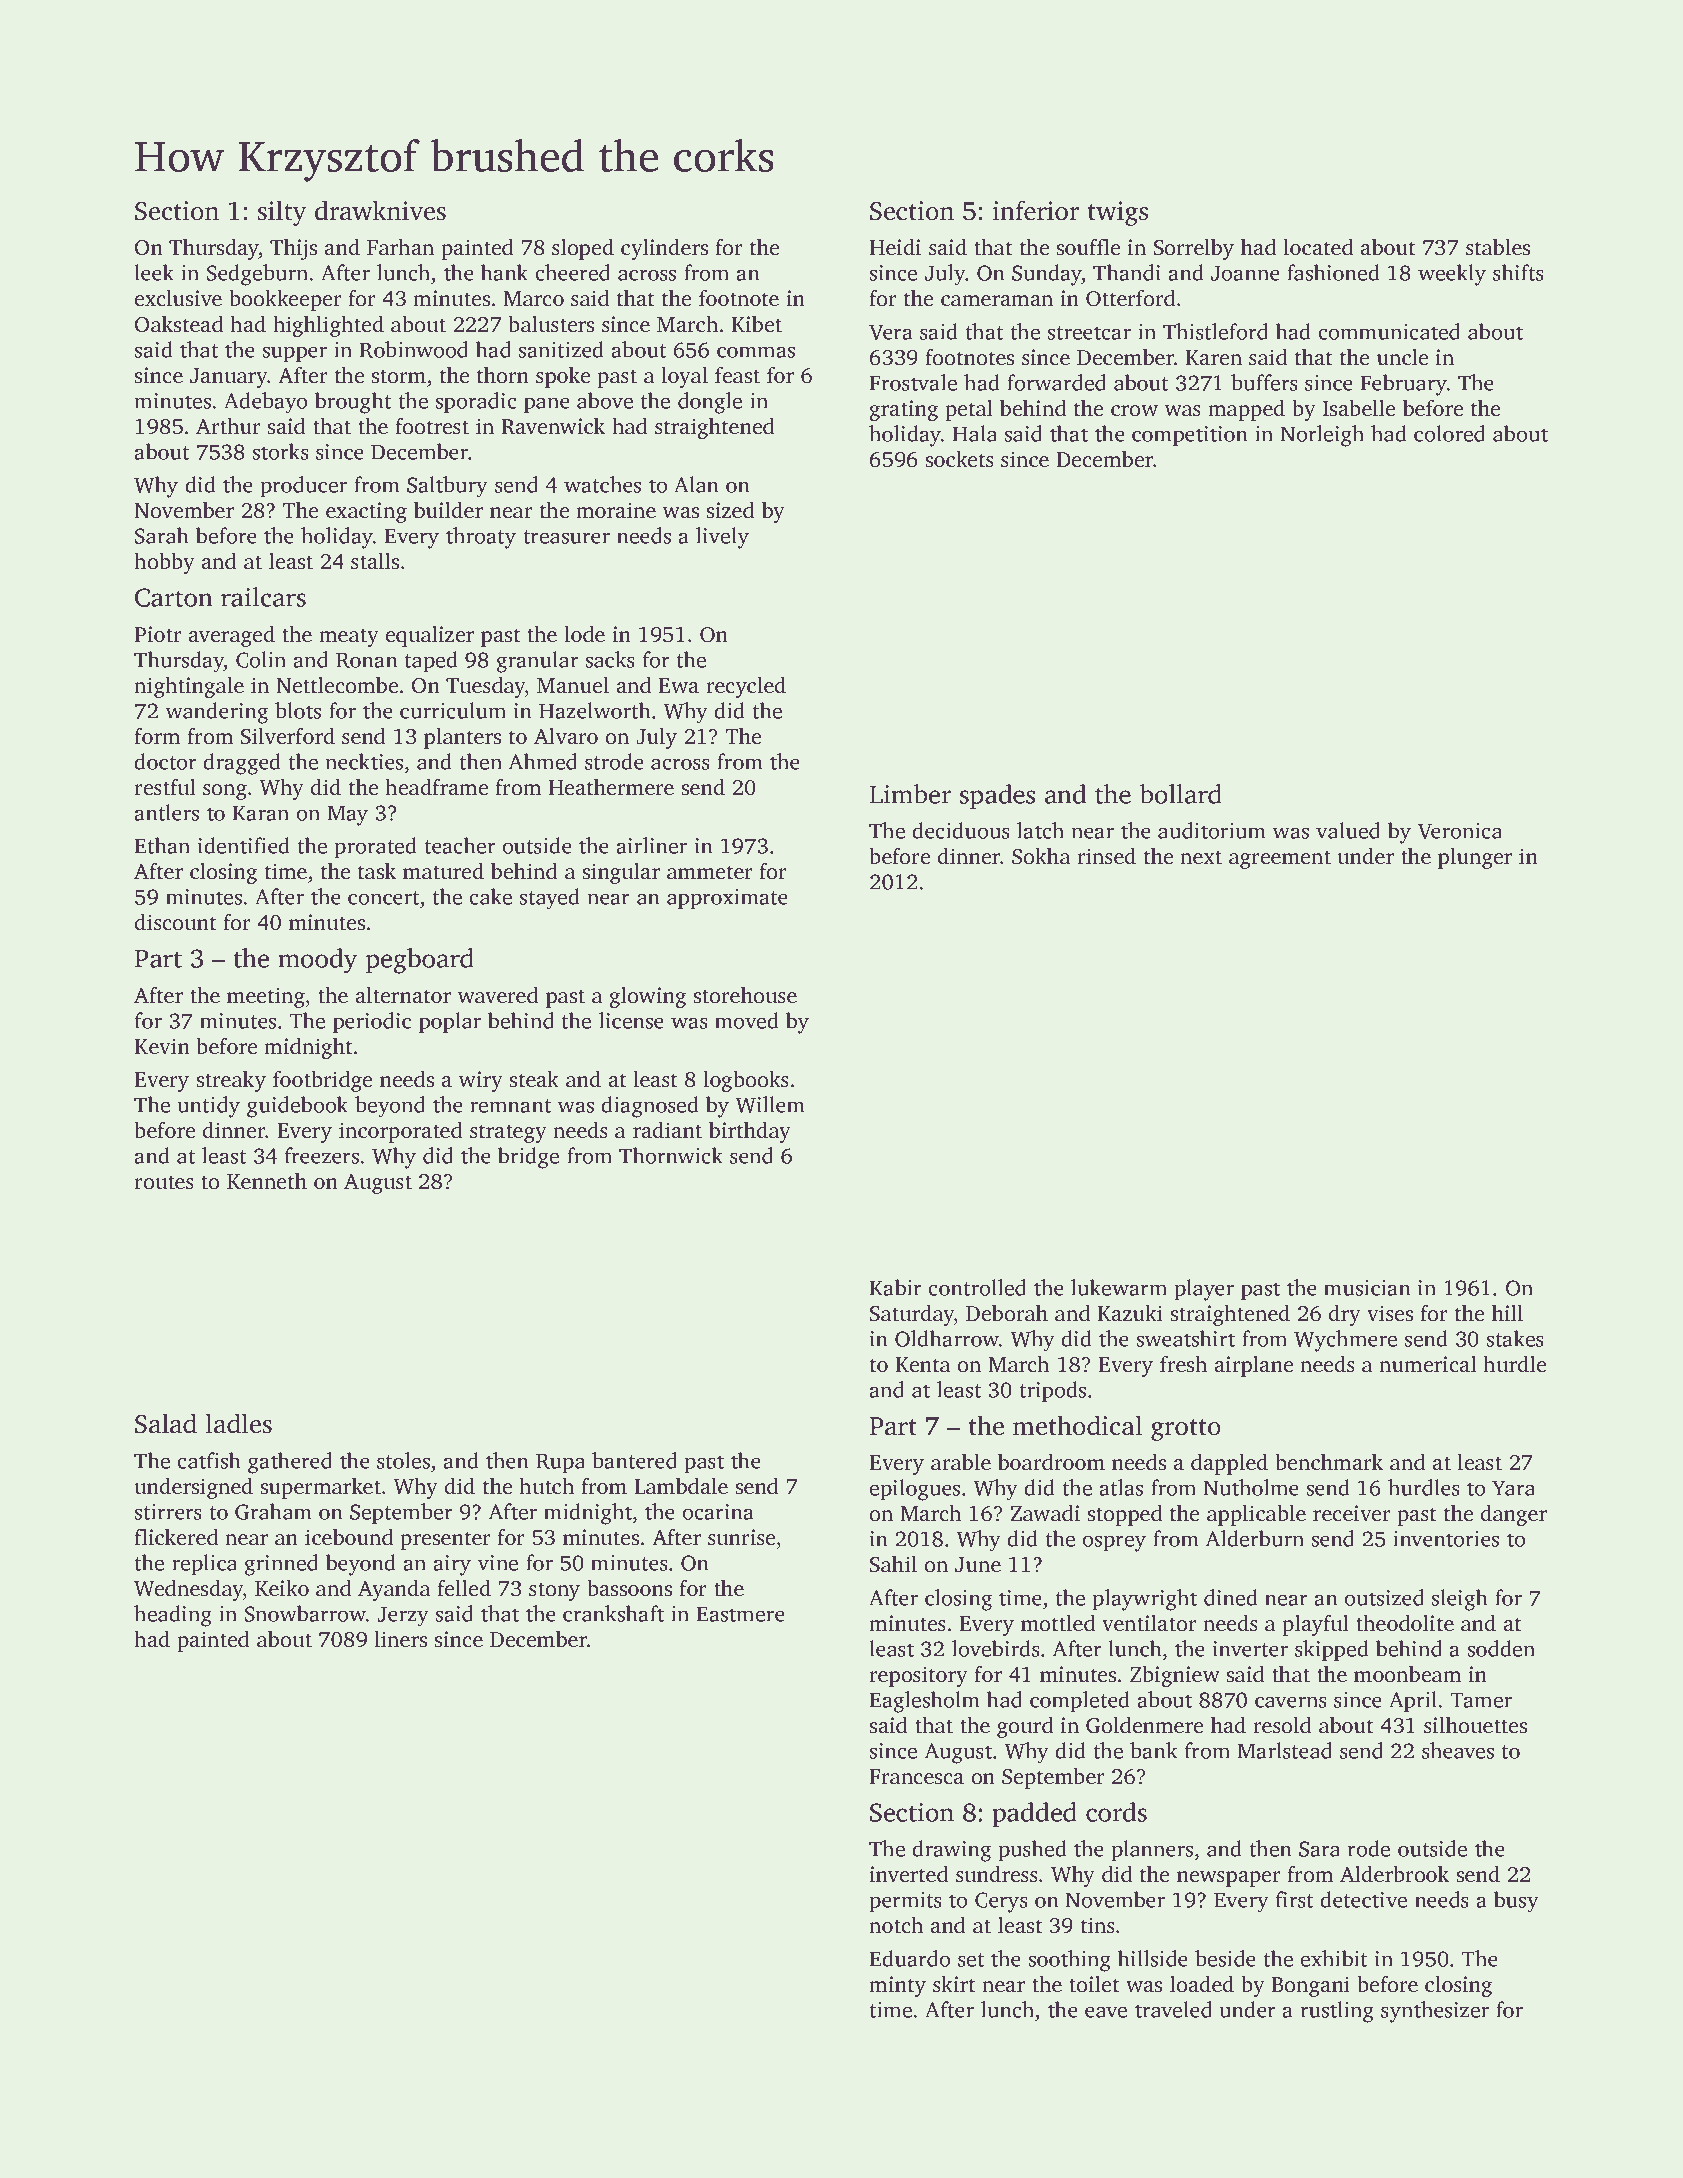  I want to click on skirt, so click(954, 1984).
